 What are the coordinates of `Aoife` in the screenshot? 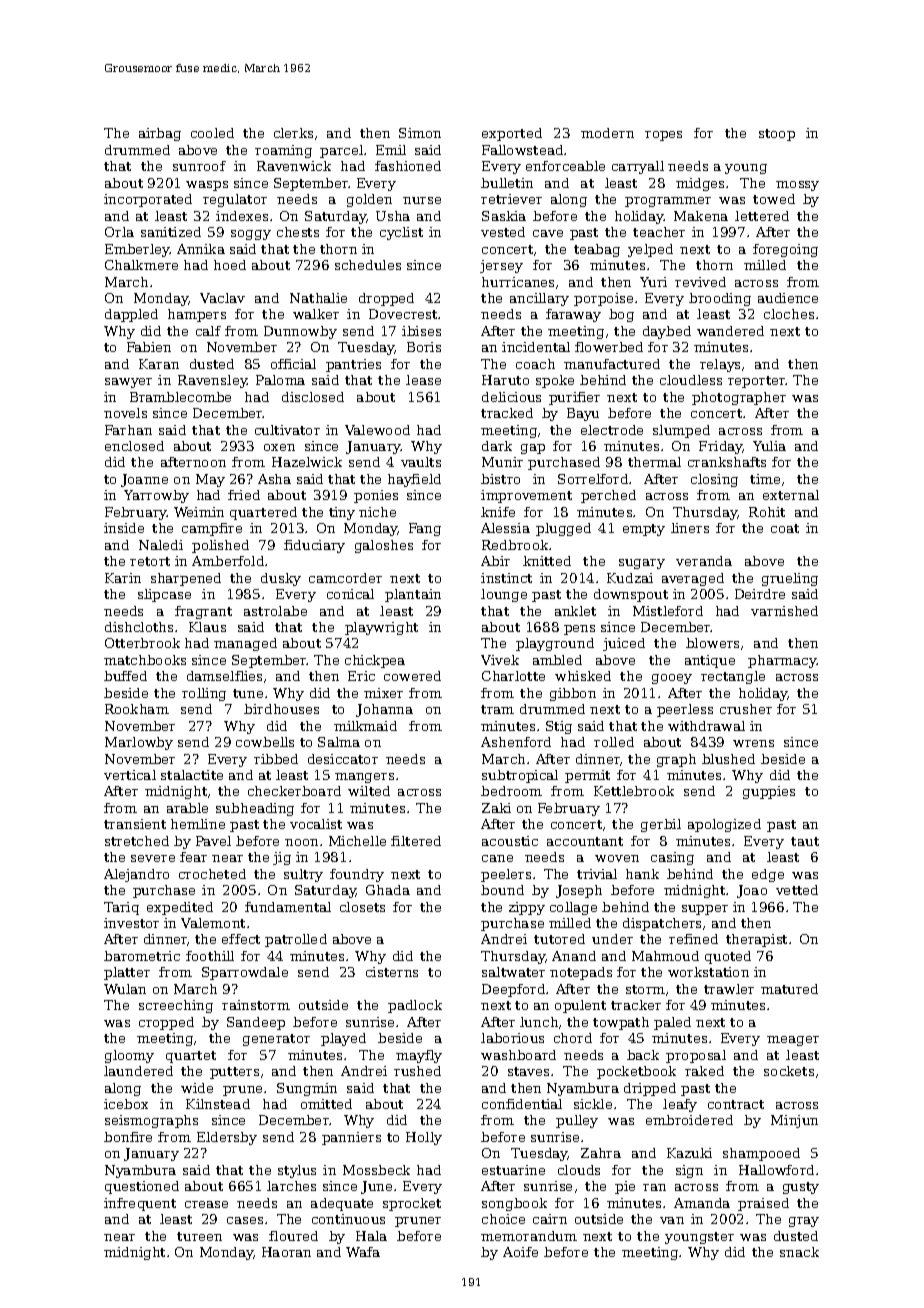 It's located at (520, 1252).
